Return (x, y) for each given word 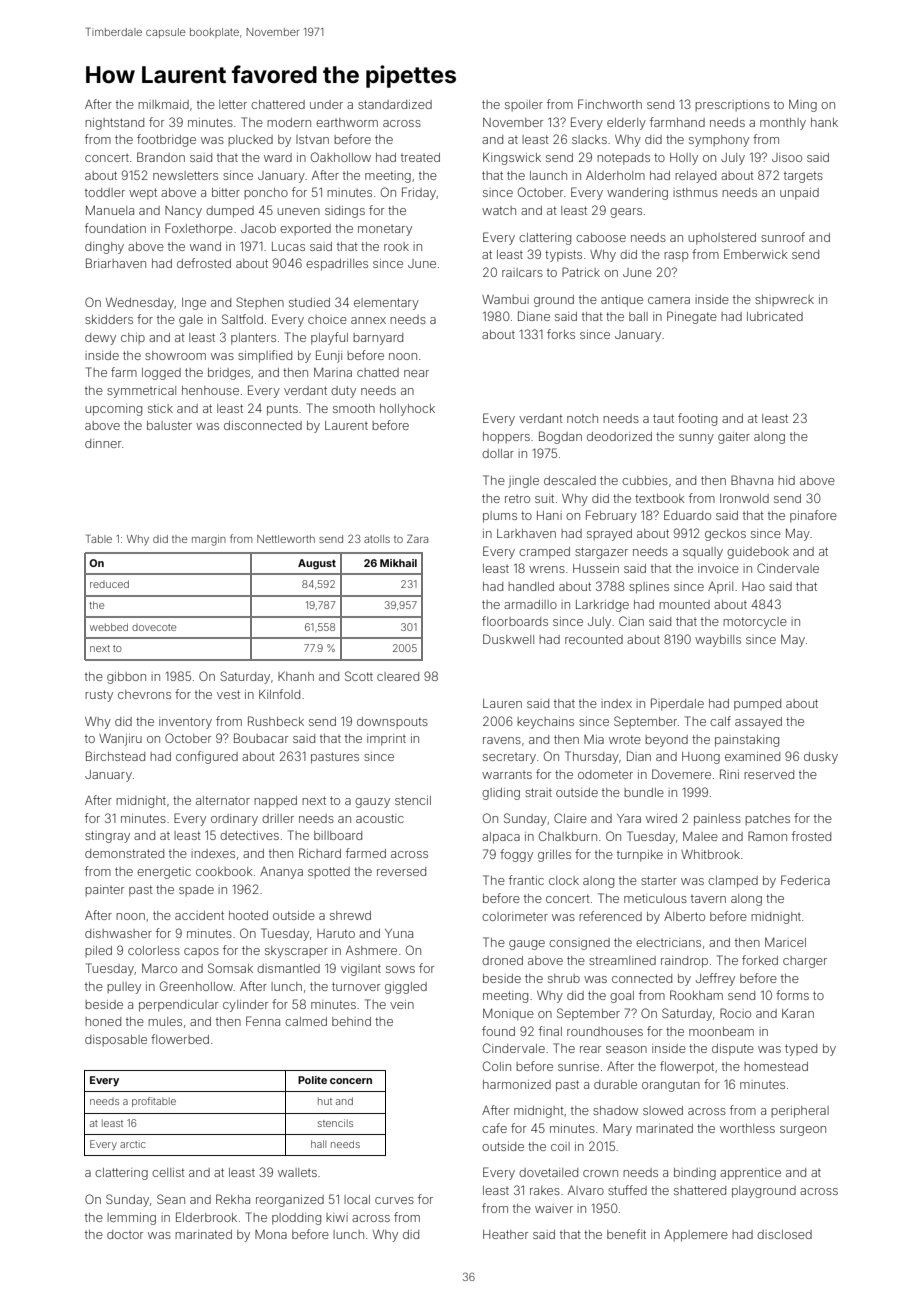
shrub (564, 978)
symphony (719, 141)
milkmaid (163, 104)
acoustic (380, 818)
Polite (312, 1080)
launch (548, 175)
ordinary (234, 820)
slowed (663, 1110)
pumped (757, 705)
